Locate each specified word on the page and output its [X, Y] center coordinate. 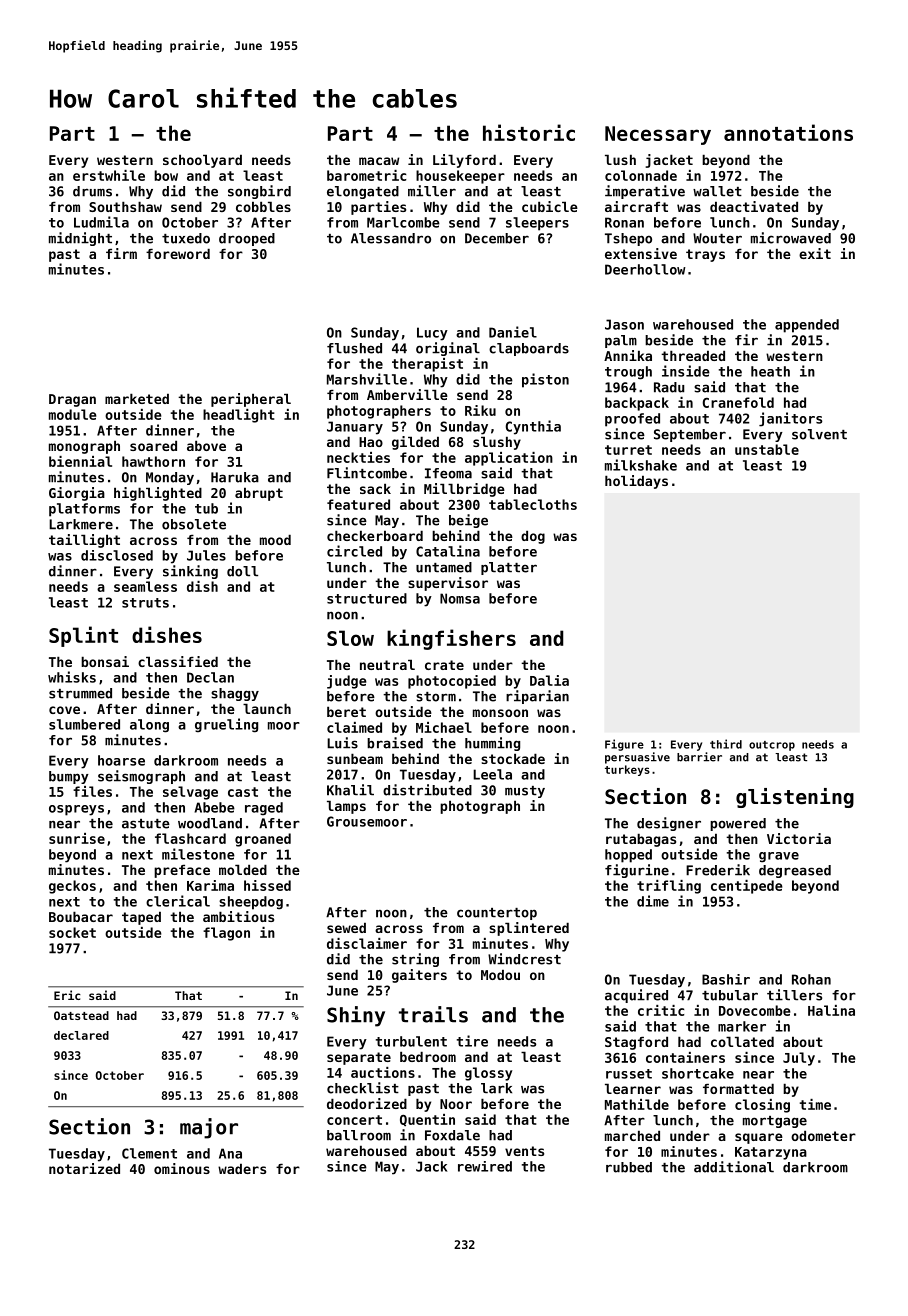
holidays [636, 482]
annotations [788, 132]
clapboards [529, 349]
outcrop [772, 746]
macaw [379, 161]
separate [359, 1058]
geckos [72, 887]
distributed [427, 790]
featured [358, 504]
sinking [190, 572]
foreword [178, 253]
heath [770, 371]
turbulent [411, 1041]
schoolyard [202, 161]
